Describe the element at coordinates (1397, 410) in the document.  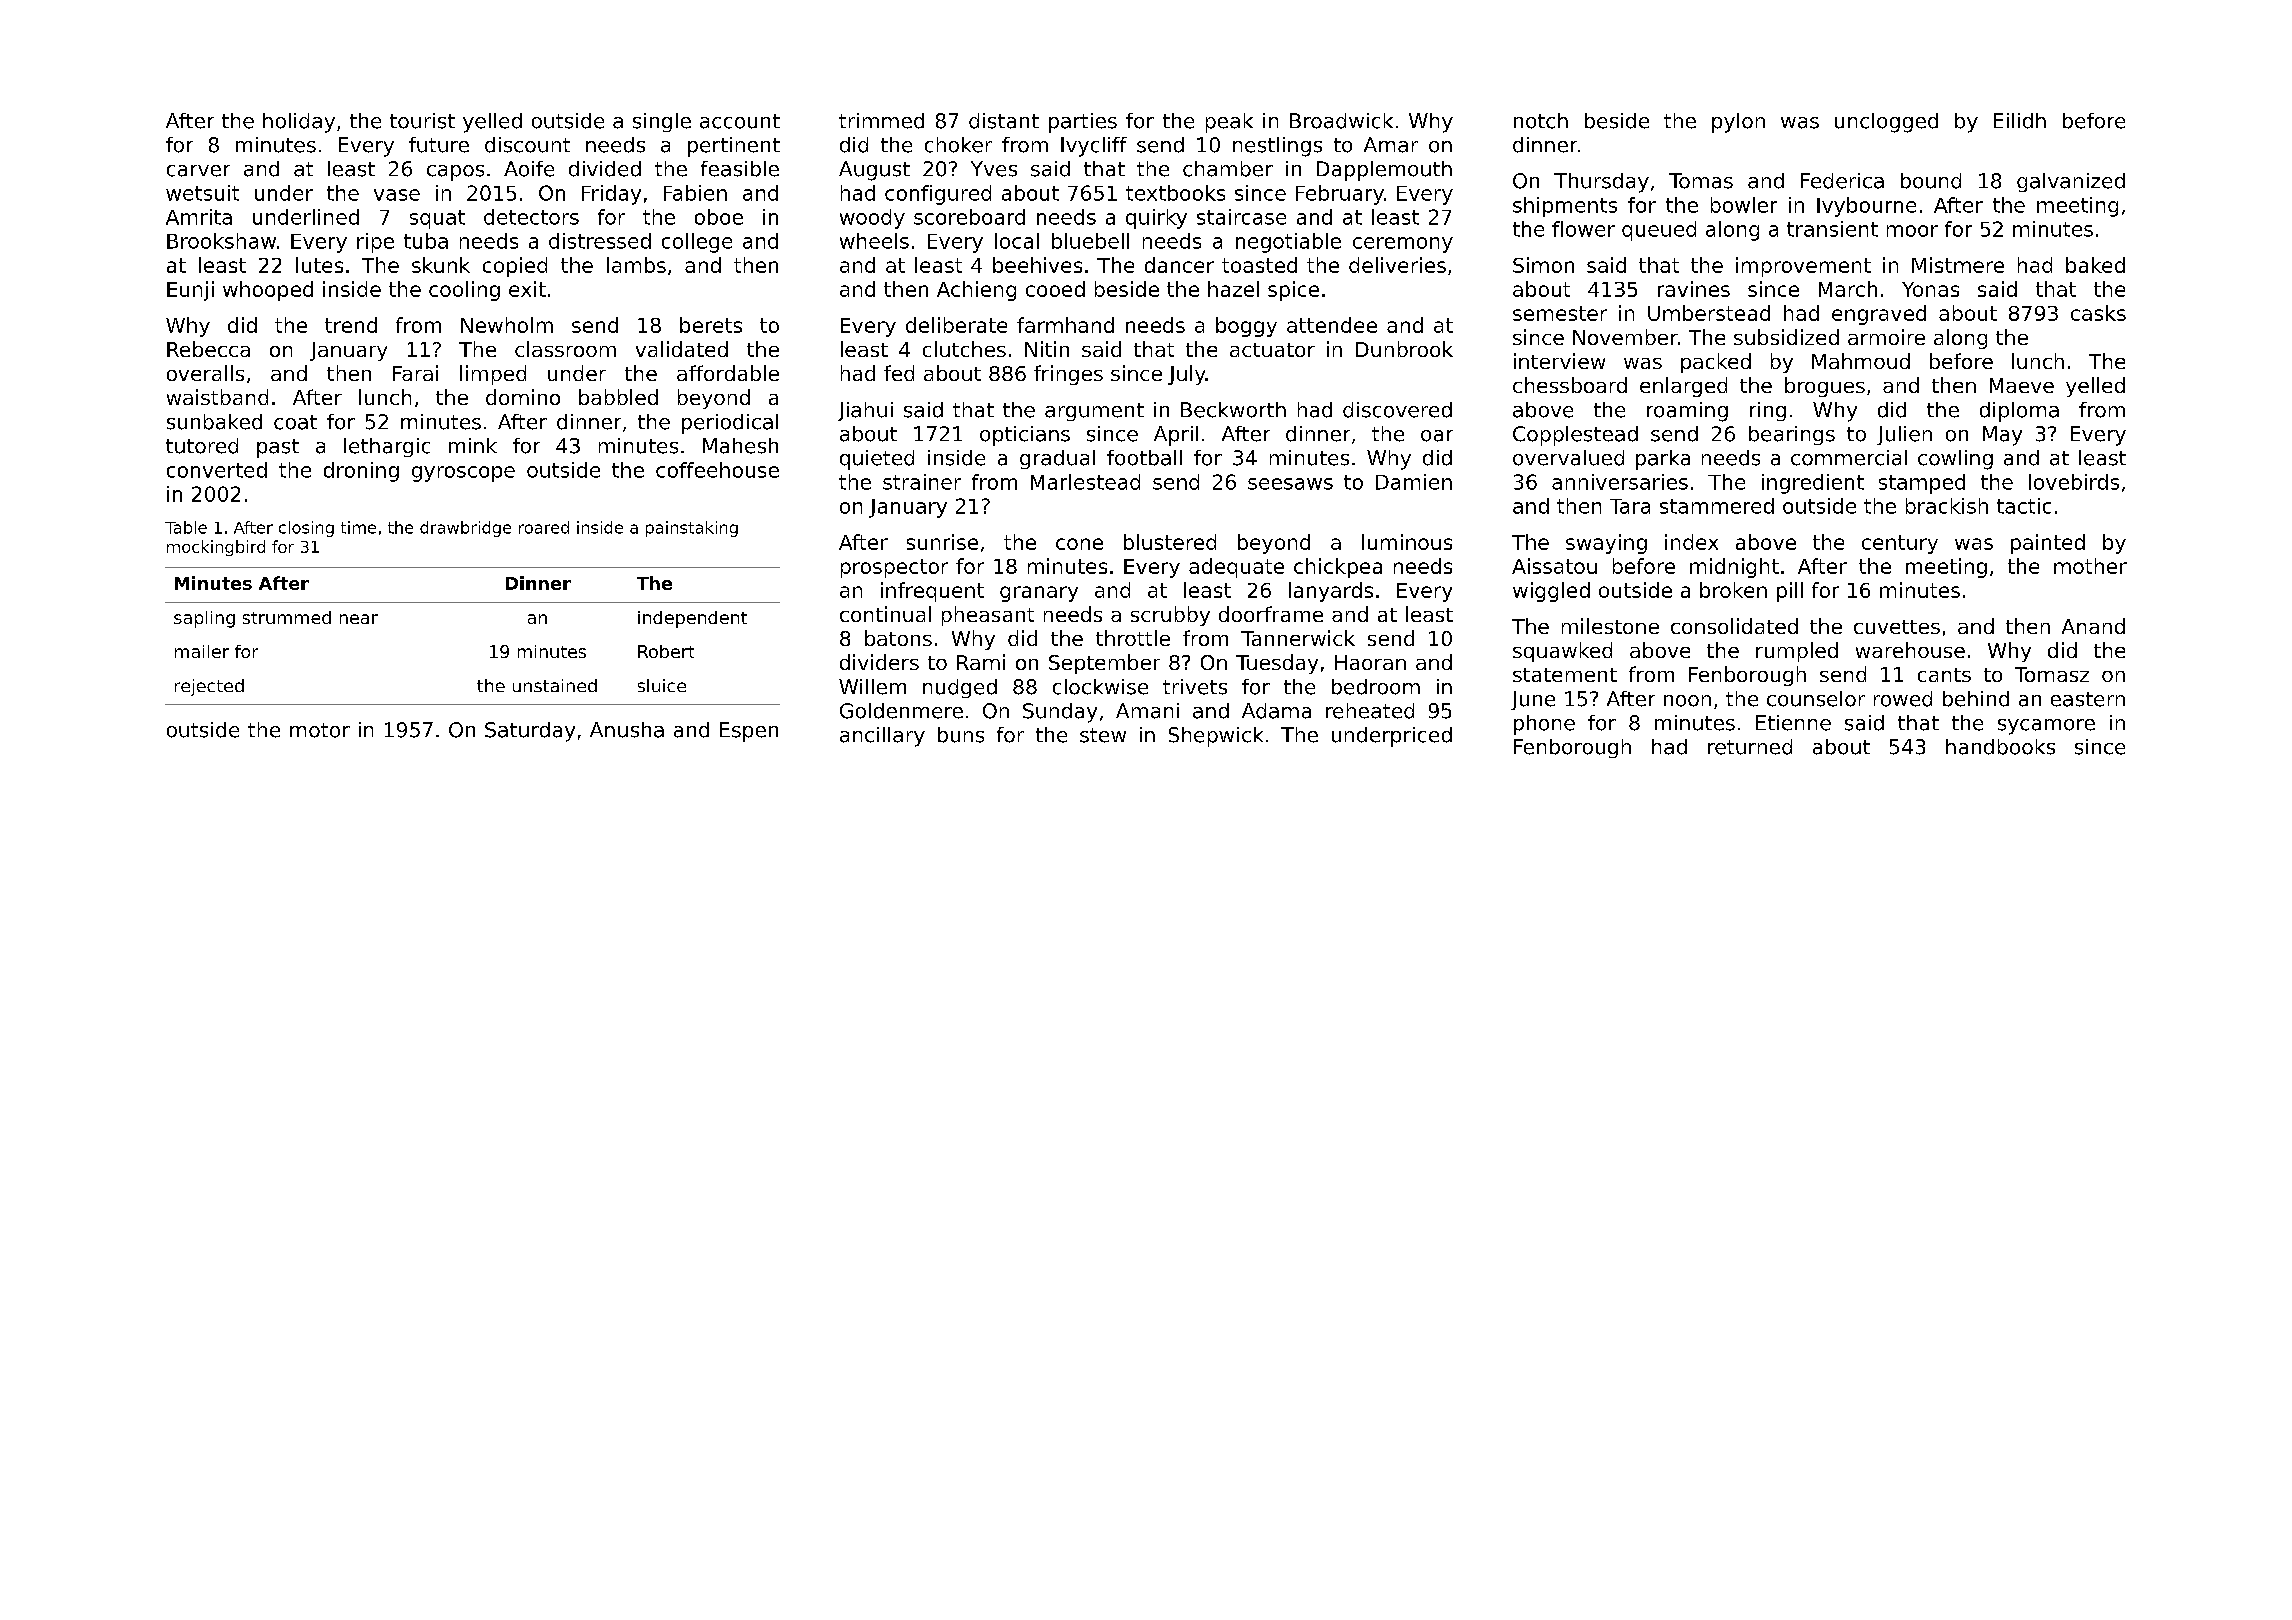
I see `discovered` at that location.
